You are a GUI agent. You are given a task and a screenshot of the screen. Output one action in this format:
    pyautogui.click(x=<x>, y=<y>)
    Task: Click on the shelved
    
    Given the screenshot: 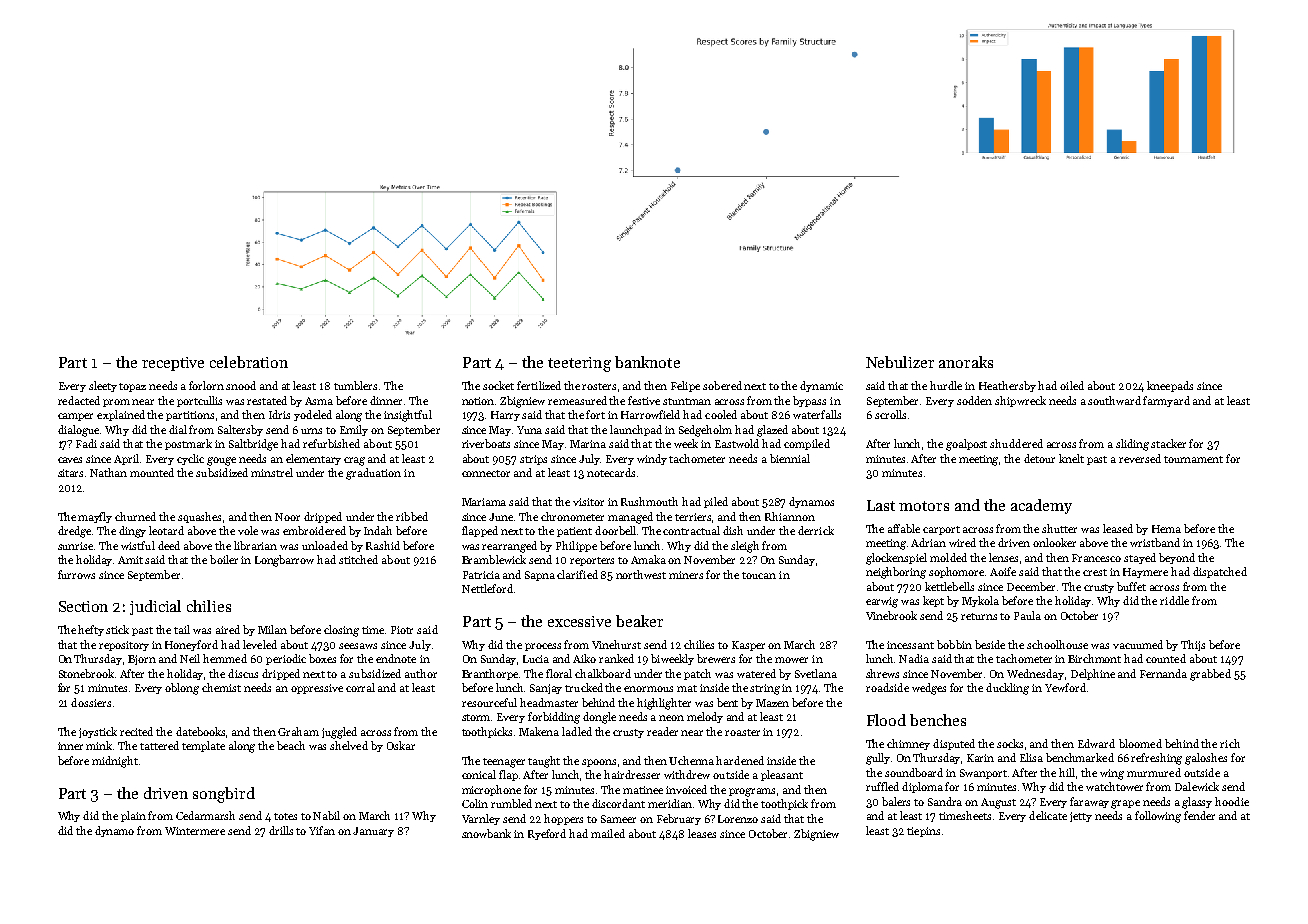 What is the action you would take?
    pyautogui.click(x=349, y=745)
